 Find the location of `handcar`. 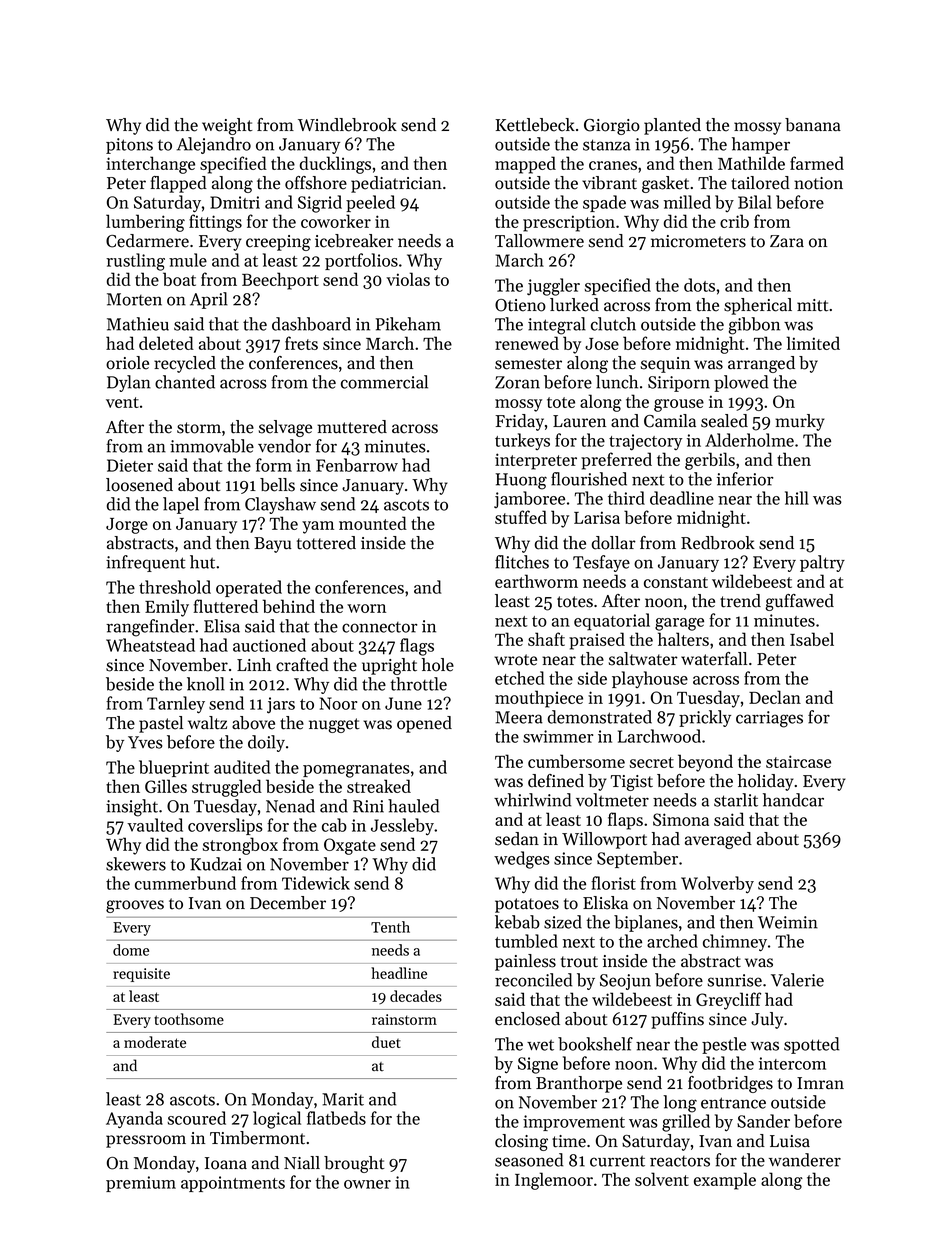

handcar is located at coordinates (793, 800).
